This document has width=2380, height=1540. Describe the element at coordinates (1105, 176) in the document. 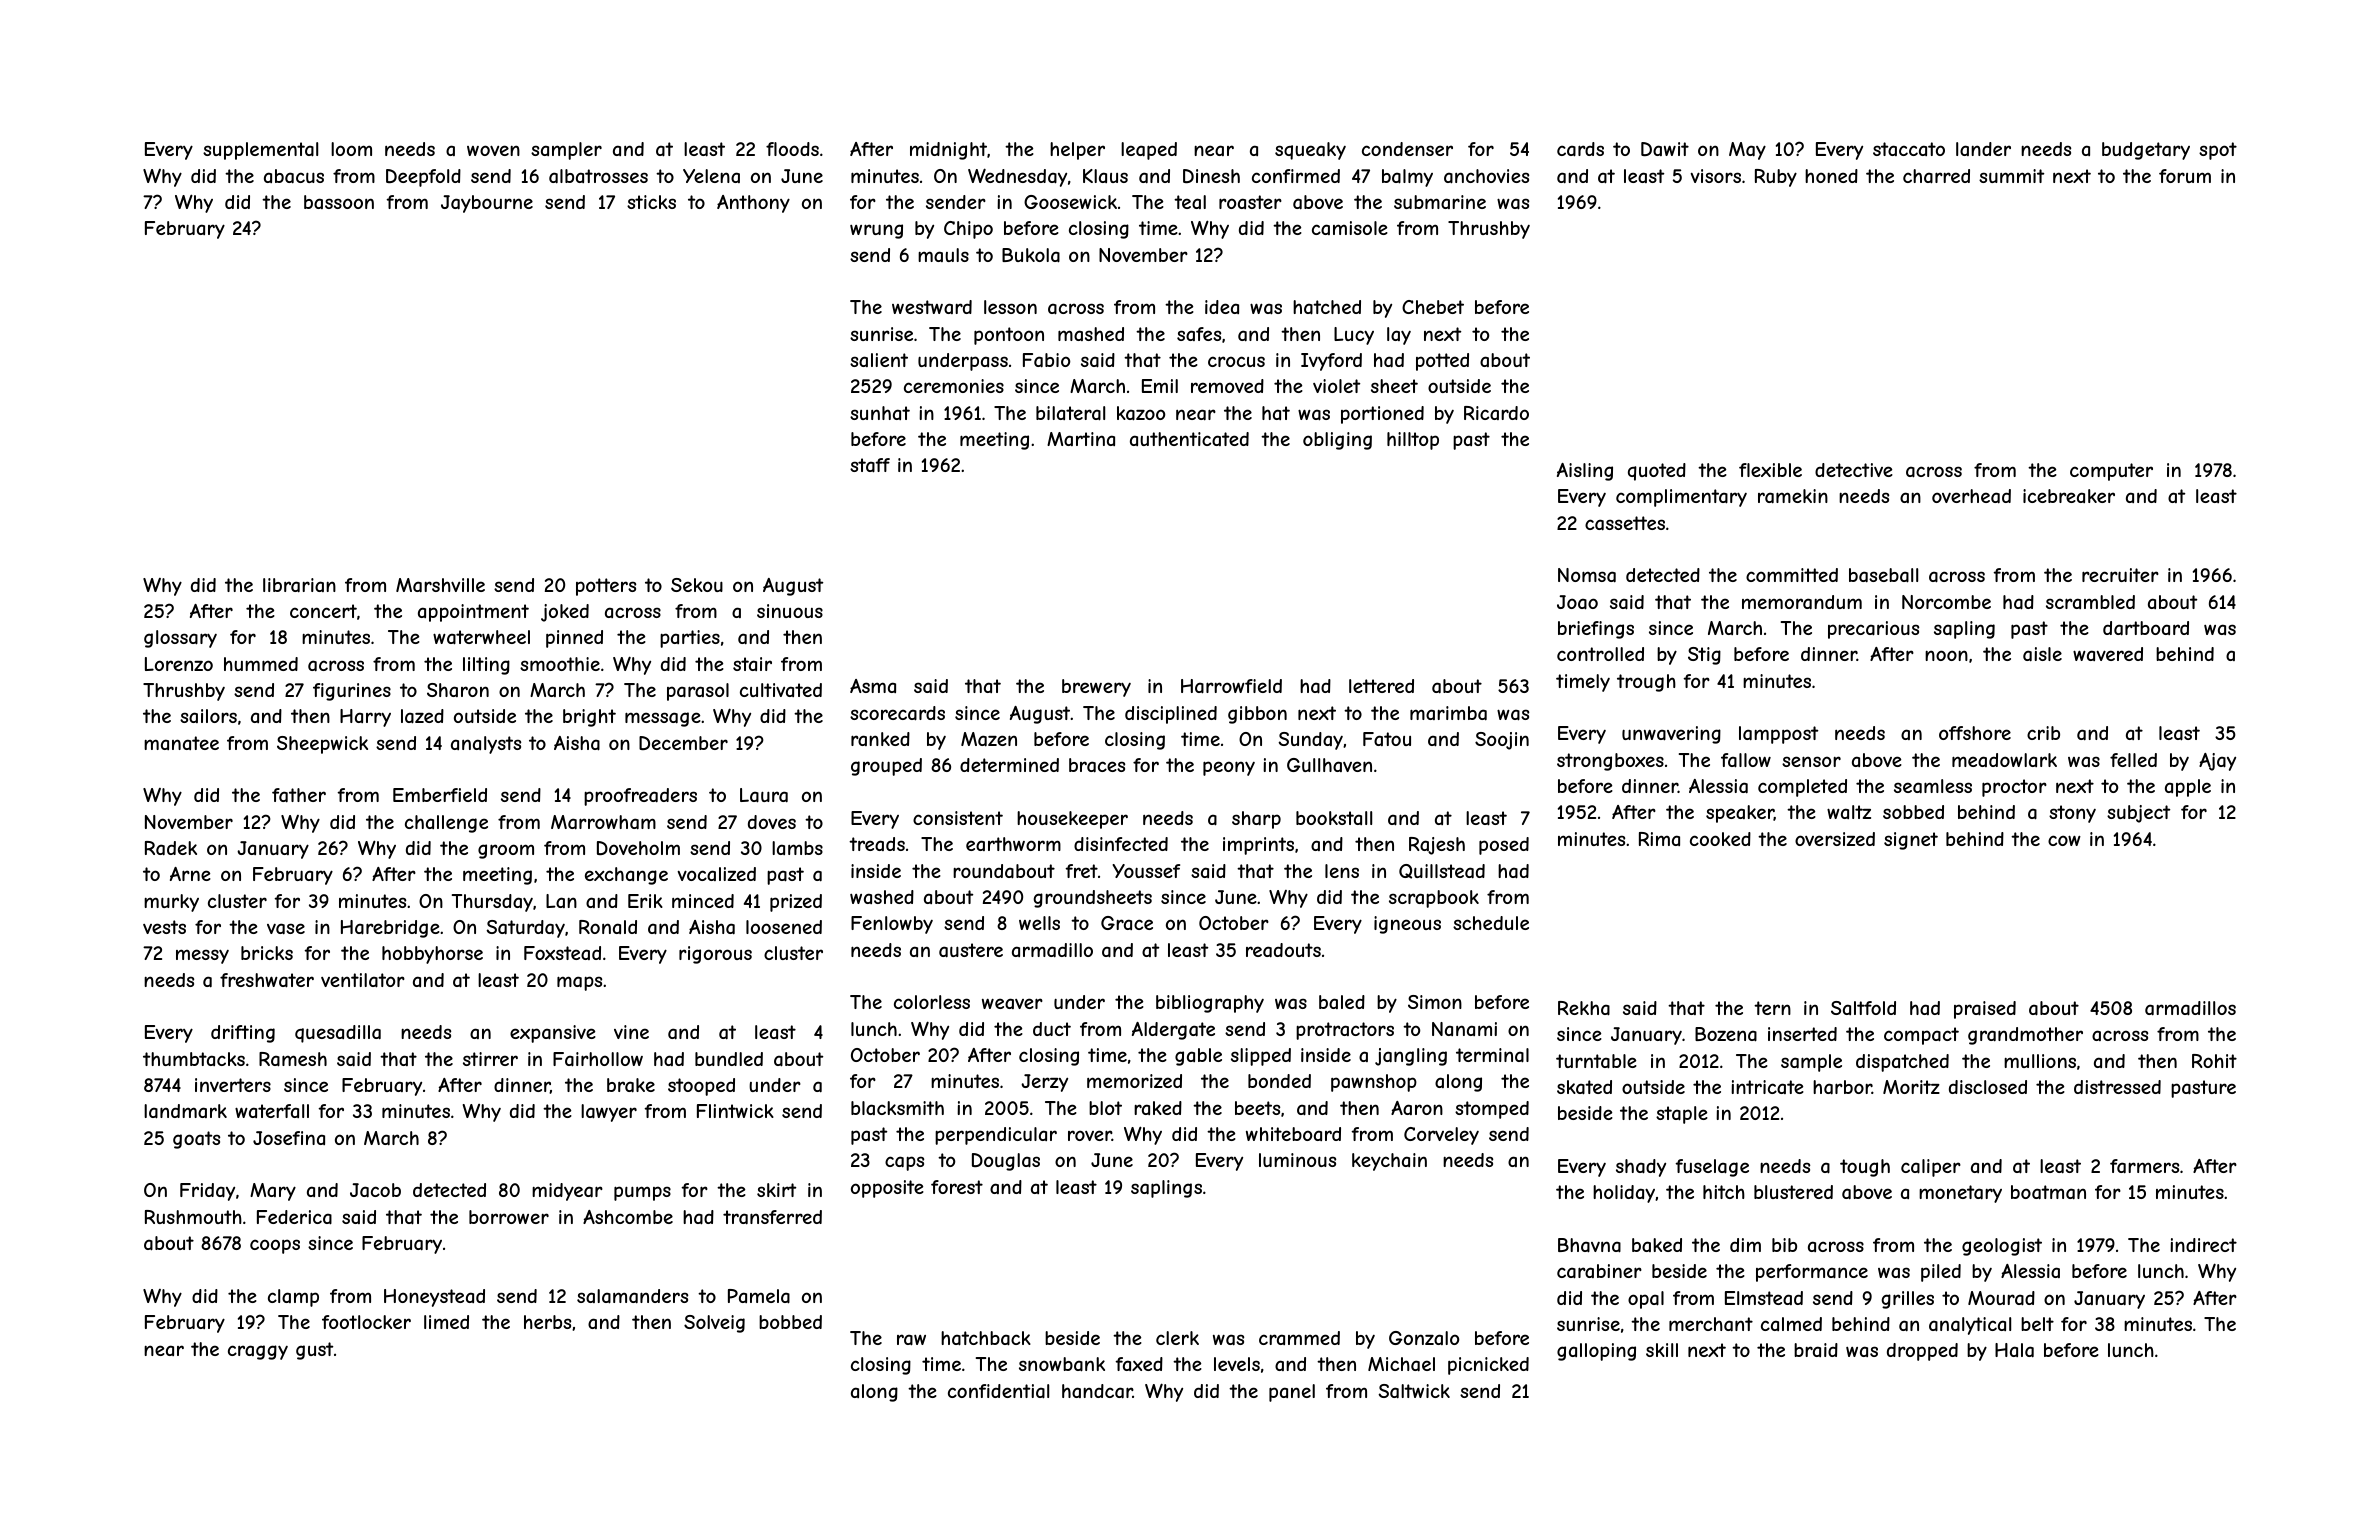

I see `Klaus` at that location.
